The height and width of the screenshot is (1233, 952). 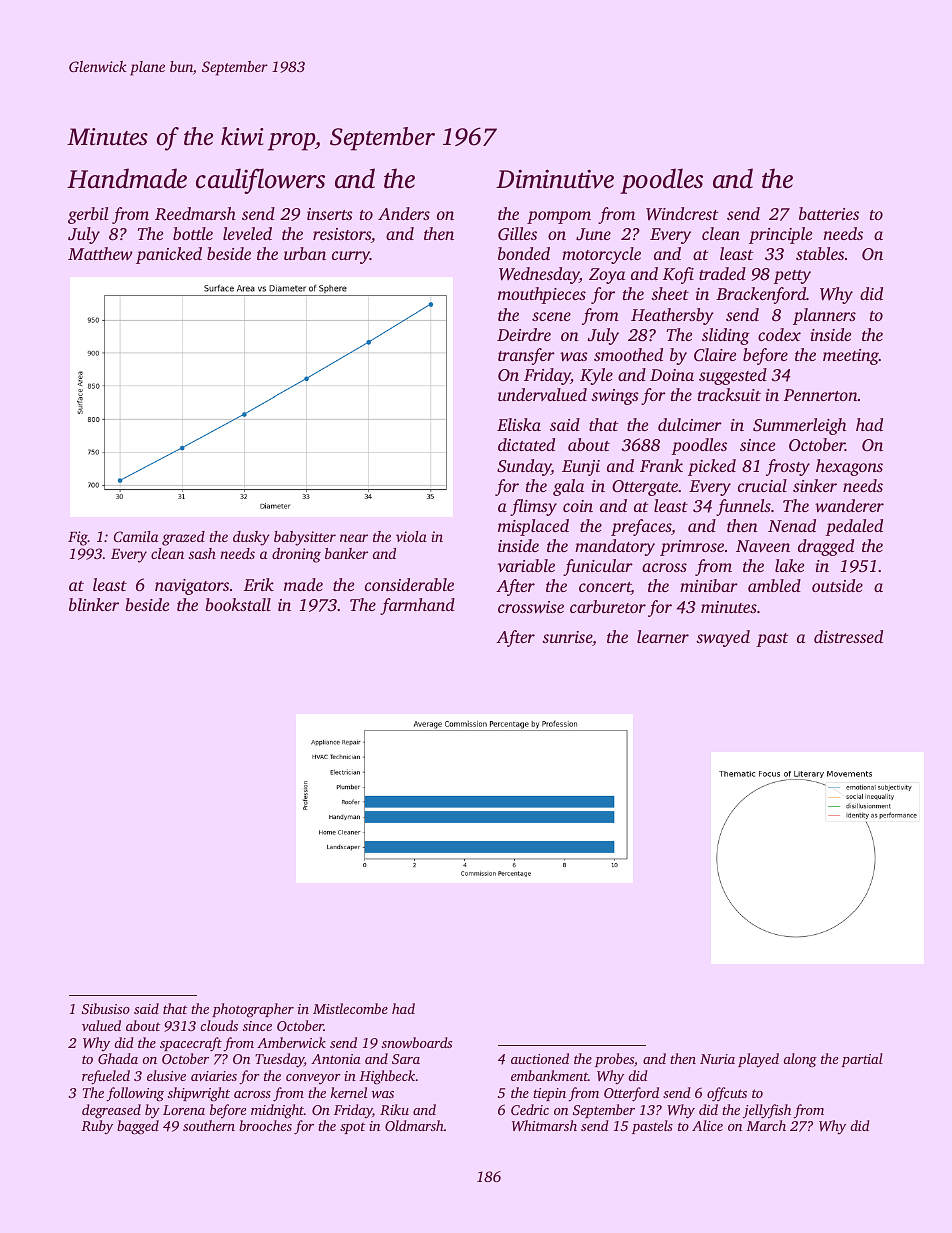 What do you see at coordinates (707, 1125) in the screenshot?
I see `Alice` at bounding box center [707, 1125].
